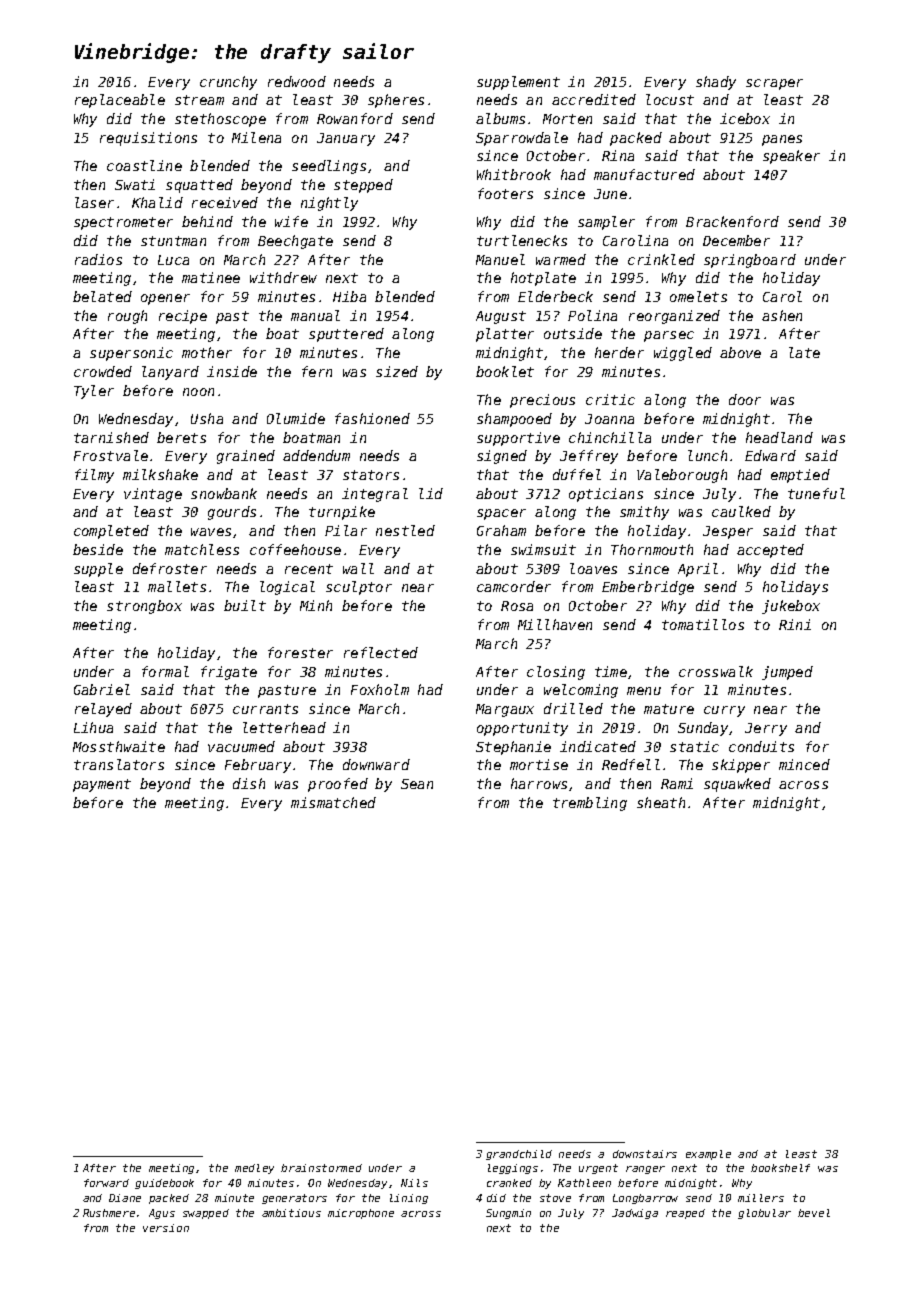  I want to click on sheath, so click(661, 802).
